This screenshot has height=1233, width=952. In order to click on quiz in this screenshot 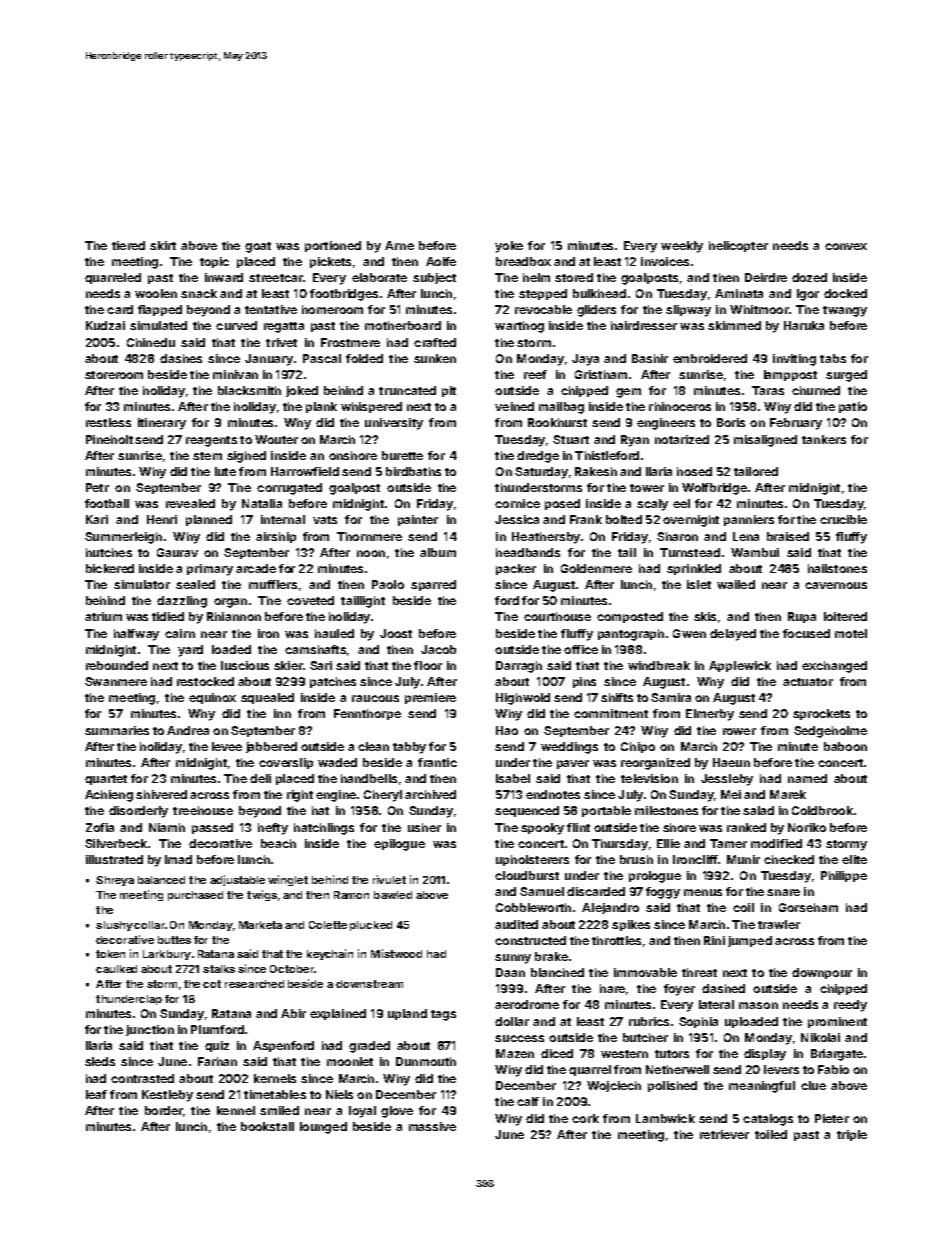, I will do `click(217, 1046)`.
